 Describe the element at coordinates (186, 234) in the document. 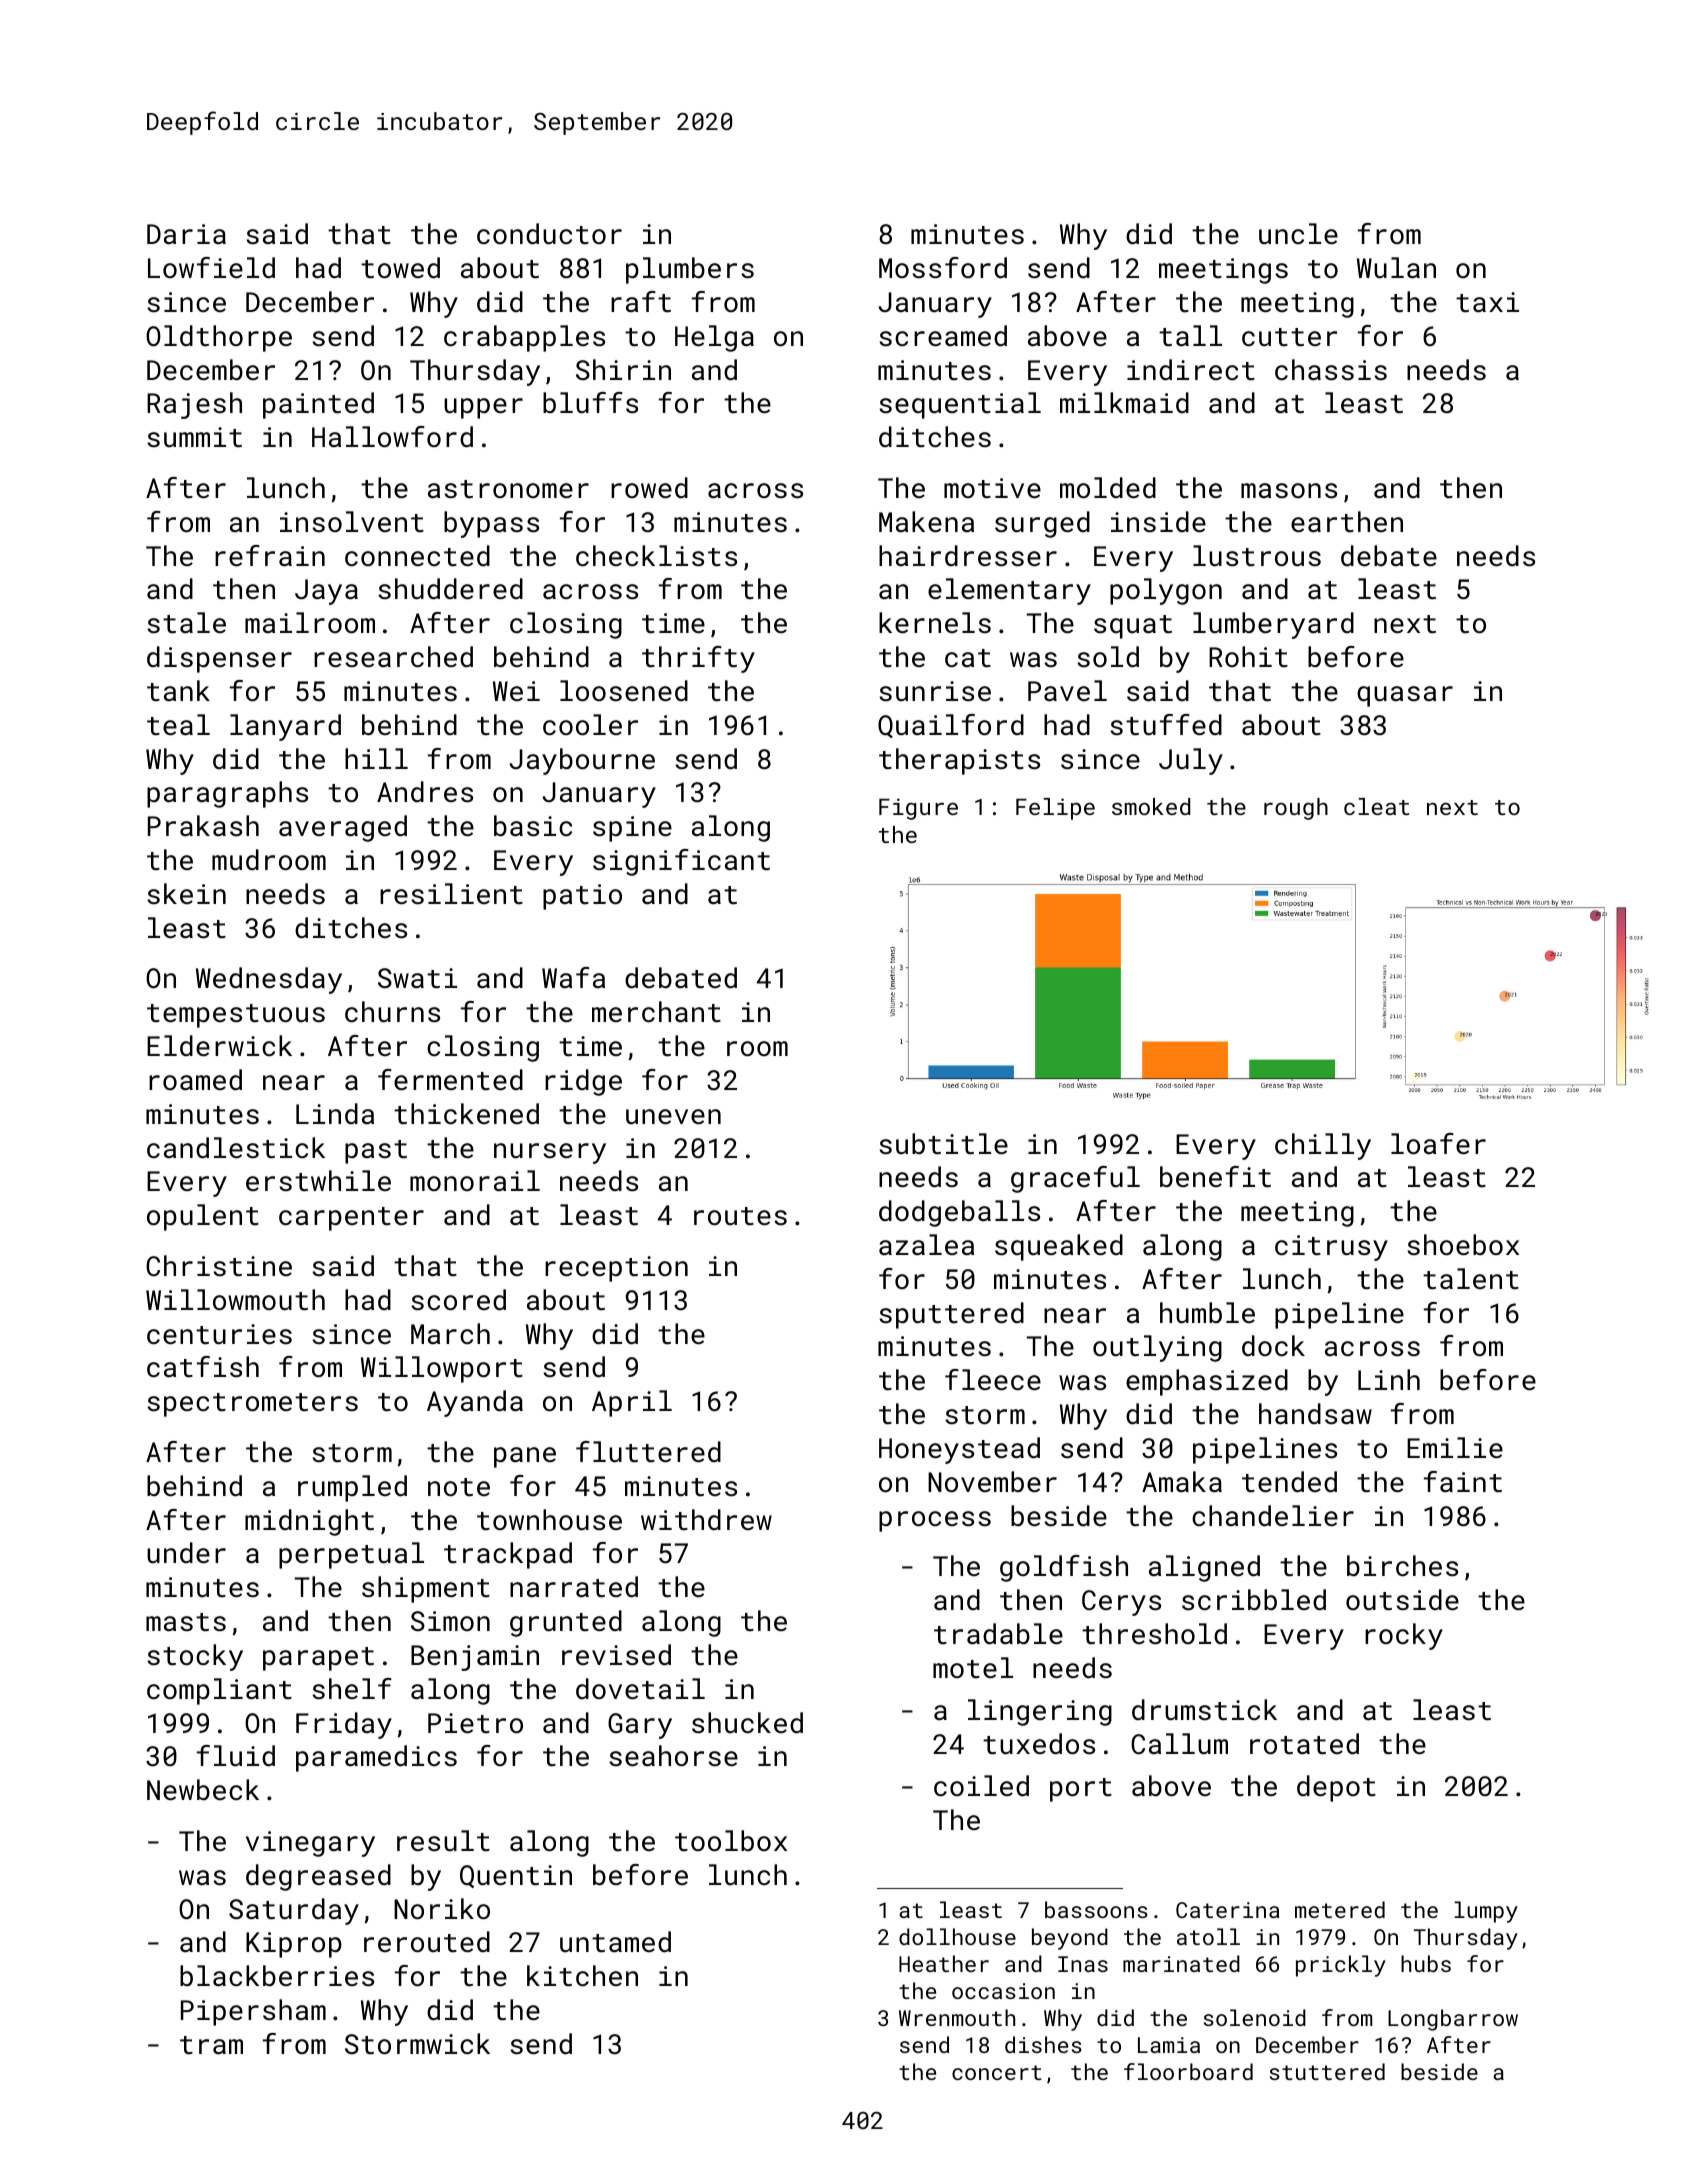

I see `Daria` at that location.
